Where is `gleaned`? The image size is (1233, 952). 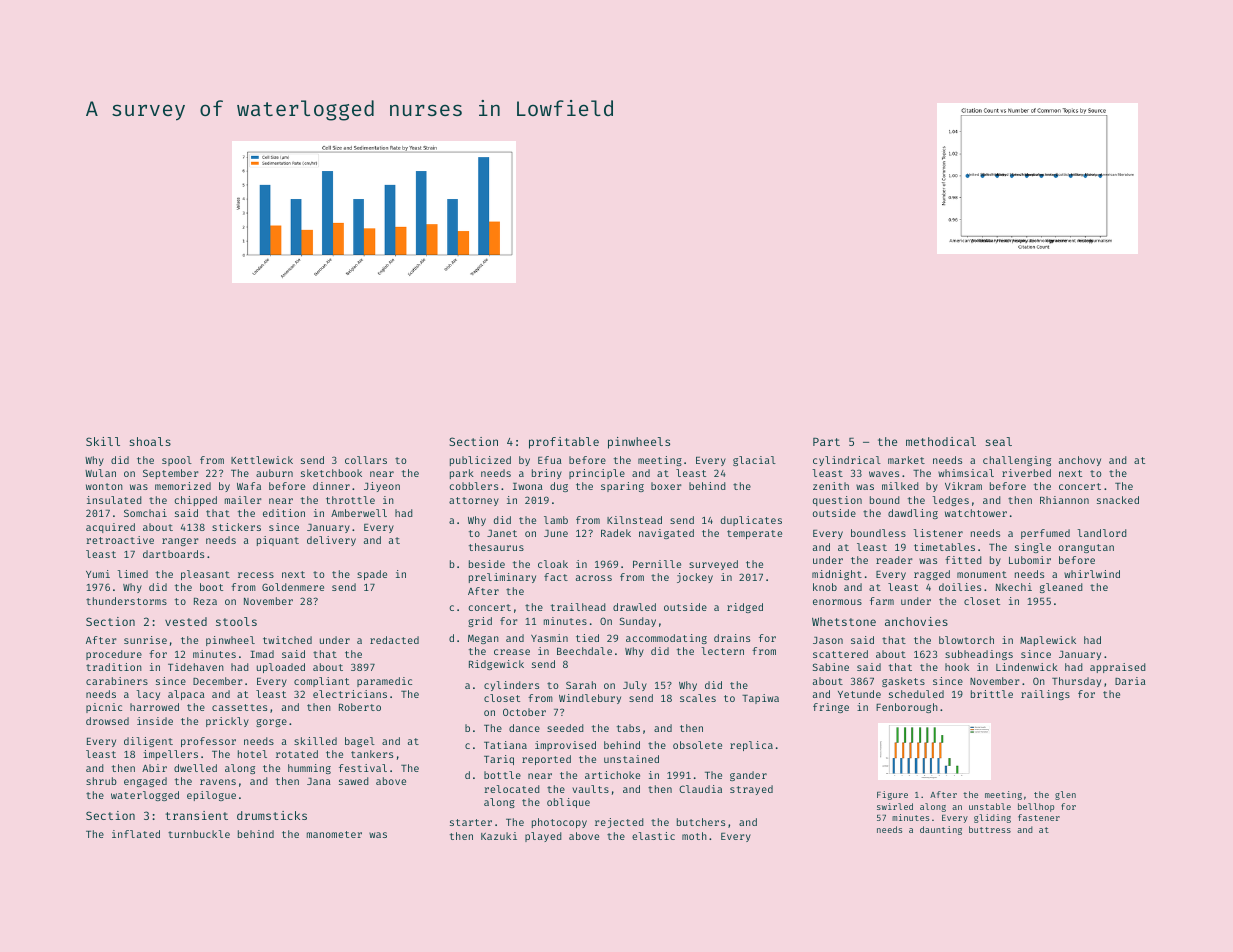
gleaned is located at coordinates (1061, 588).
